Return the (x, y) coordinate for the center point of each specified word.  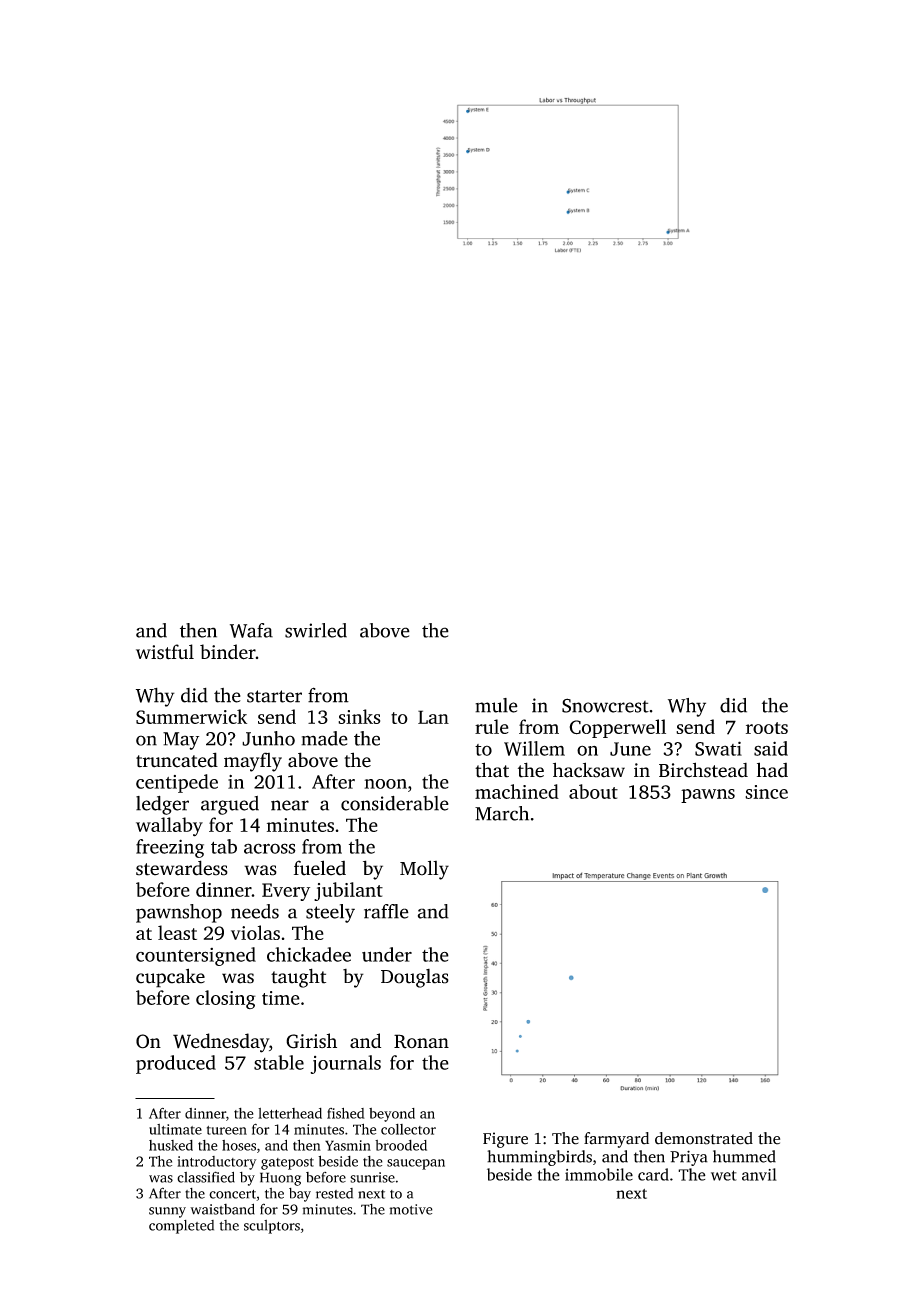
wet (724, 1175)
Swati (718, 748)
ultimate (175, 1129)
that (492, 770)
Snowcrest (605, 705)
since (766, 792)
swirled (316, 630)
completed (181, 1227)
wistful (165, 652)
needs (255, 911)
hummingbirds (539, 1158)
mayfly (253, 762)
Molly (424, 870)
